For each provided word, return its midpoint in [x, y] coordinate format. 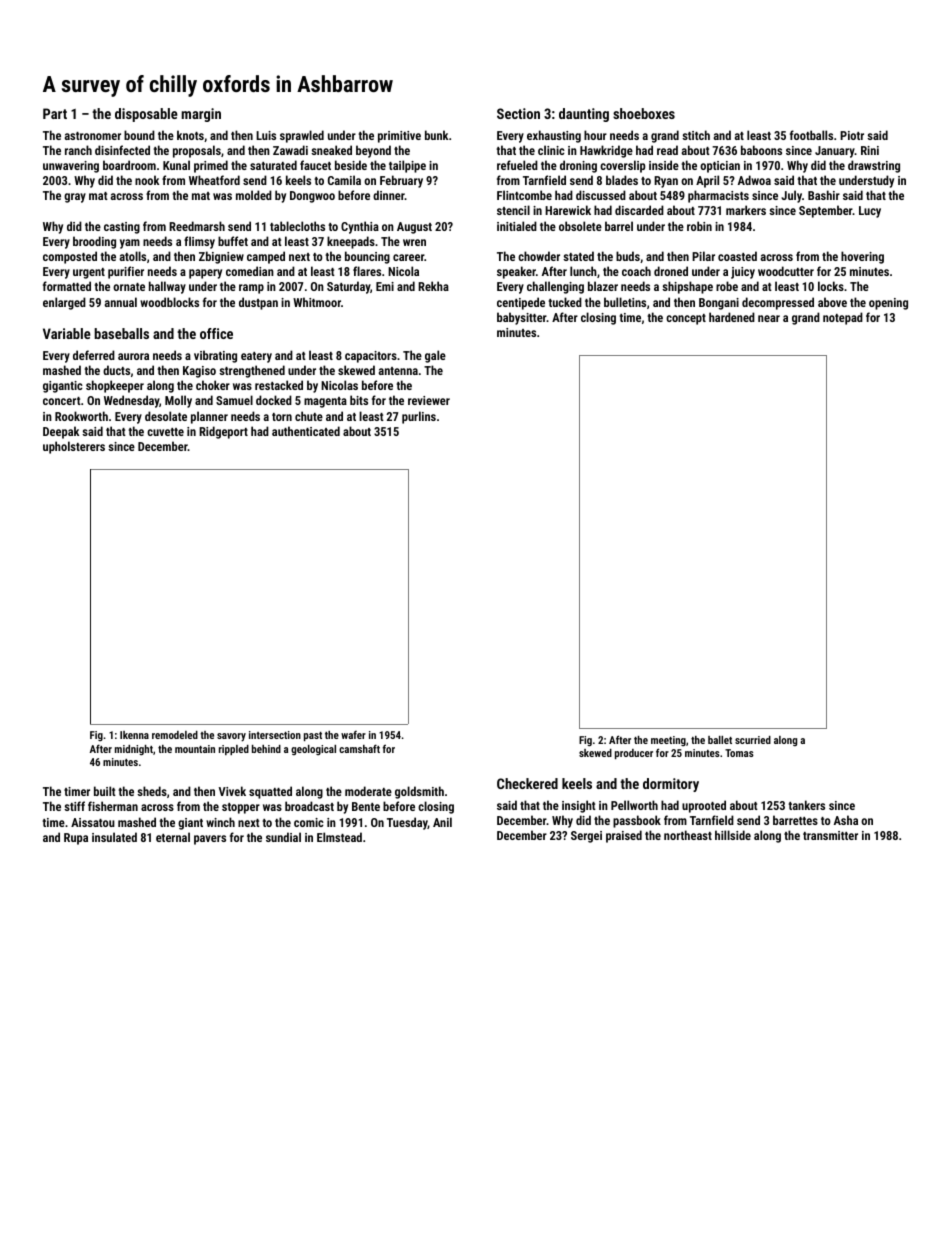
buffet [233, 241]
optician [720, 167]
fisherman [113, 806]
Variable [67, 333]
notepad [843, 318]
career [408, 257]
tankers [806, 805]
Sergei [586, 837]
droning [578, 166]
